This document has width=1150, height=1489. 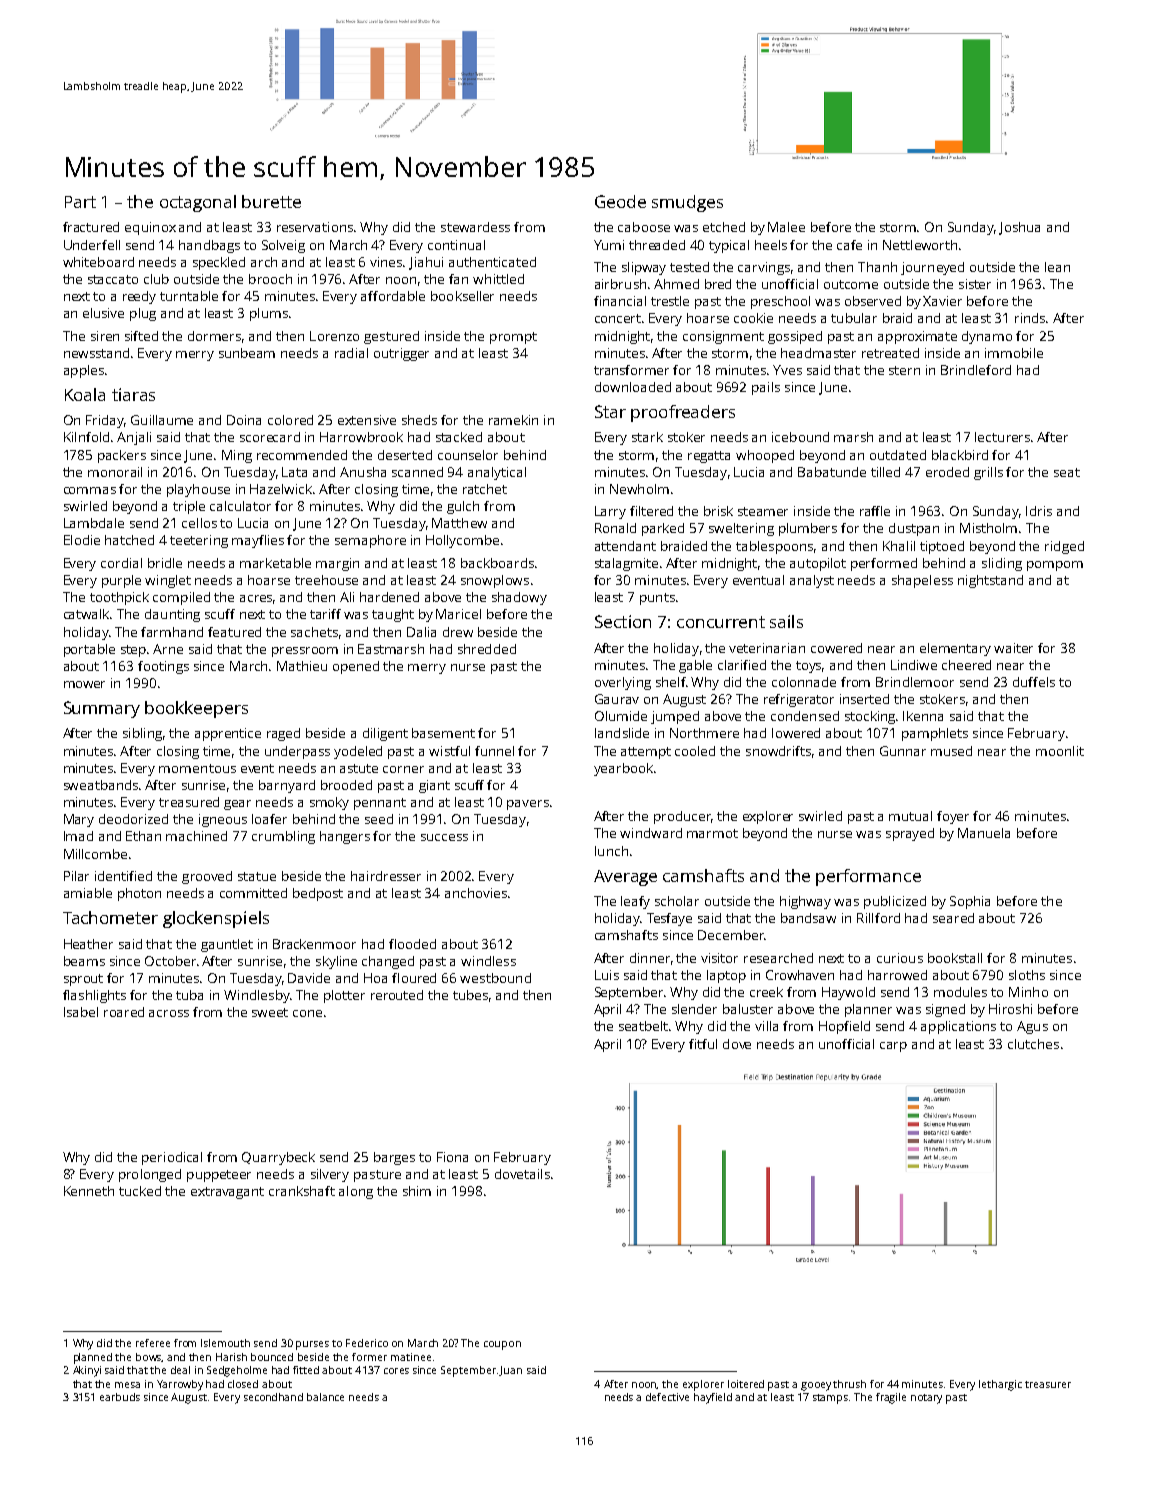 What do you see at coordinates (893, 1047) in the document?
I see `carp` at bounding box center [893, 1047].
